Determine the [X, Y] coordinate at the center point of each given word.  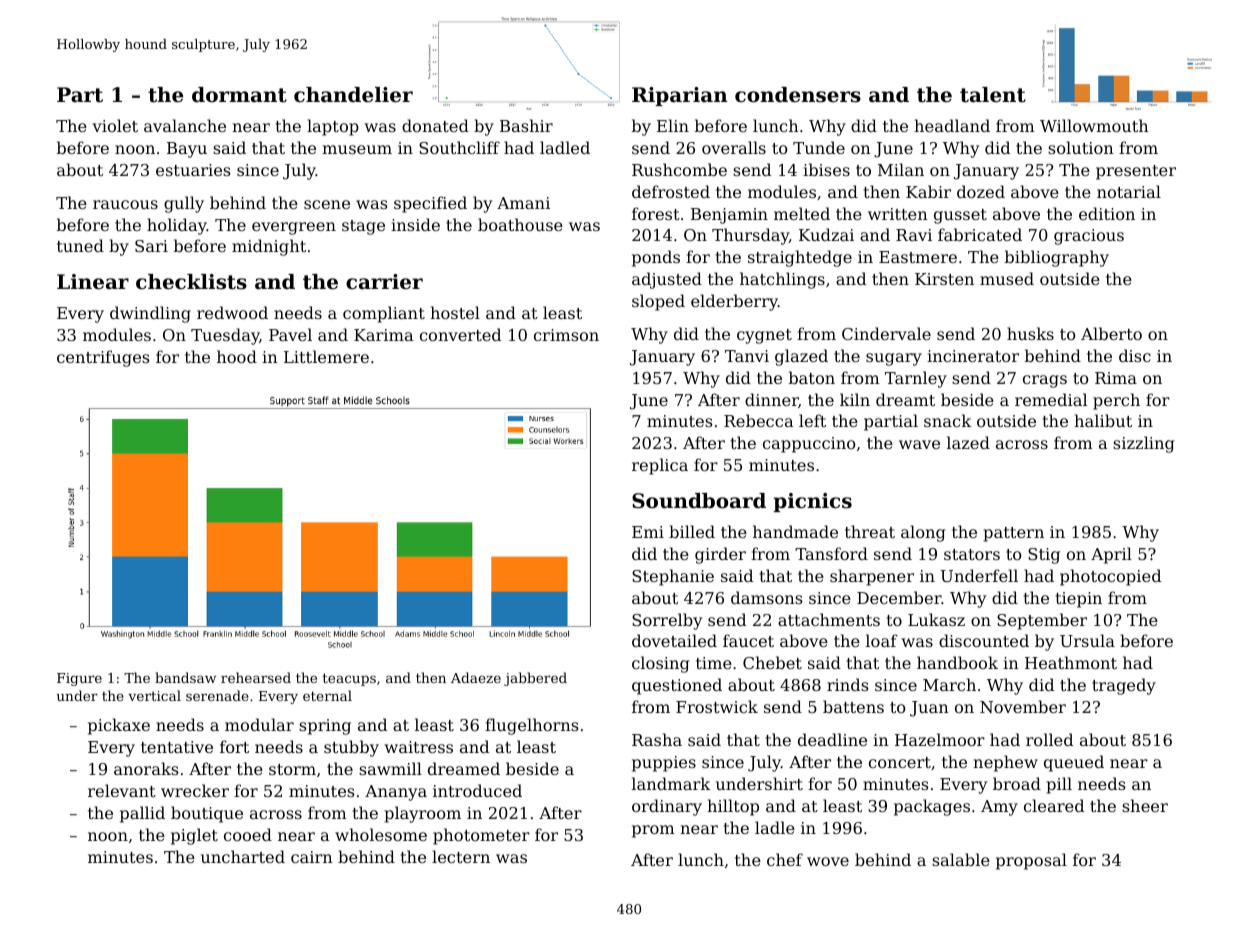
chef [785, 859]
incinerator [973, 356]
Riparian [680, 96]
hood [237, 356]
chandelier [353, 95]
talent [993, 95]
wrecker [195, 790]
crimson [566, 335]
